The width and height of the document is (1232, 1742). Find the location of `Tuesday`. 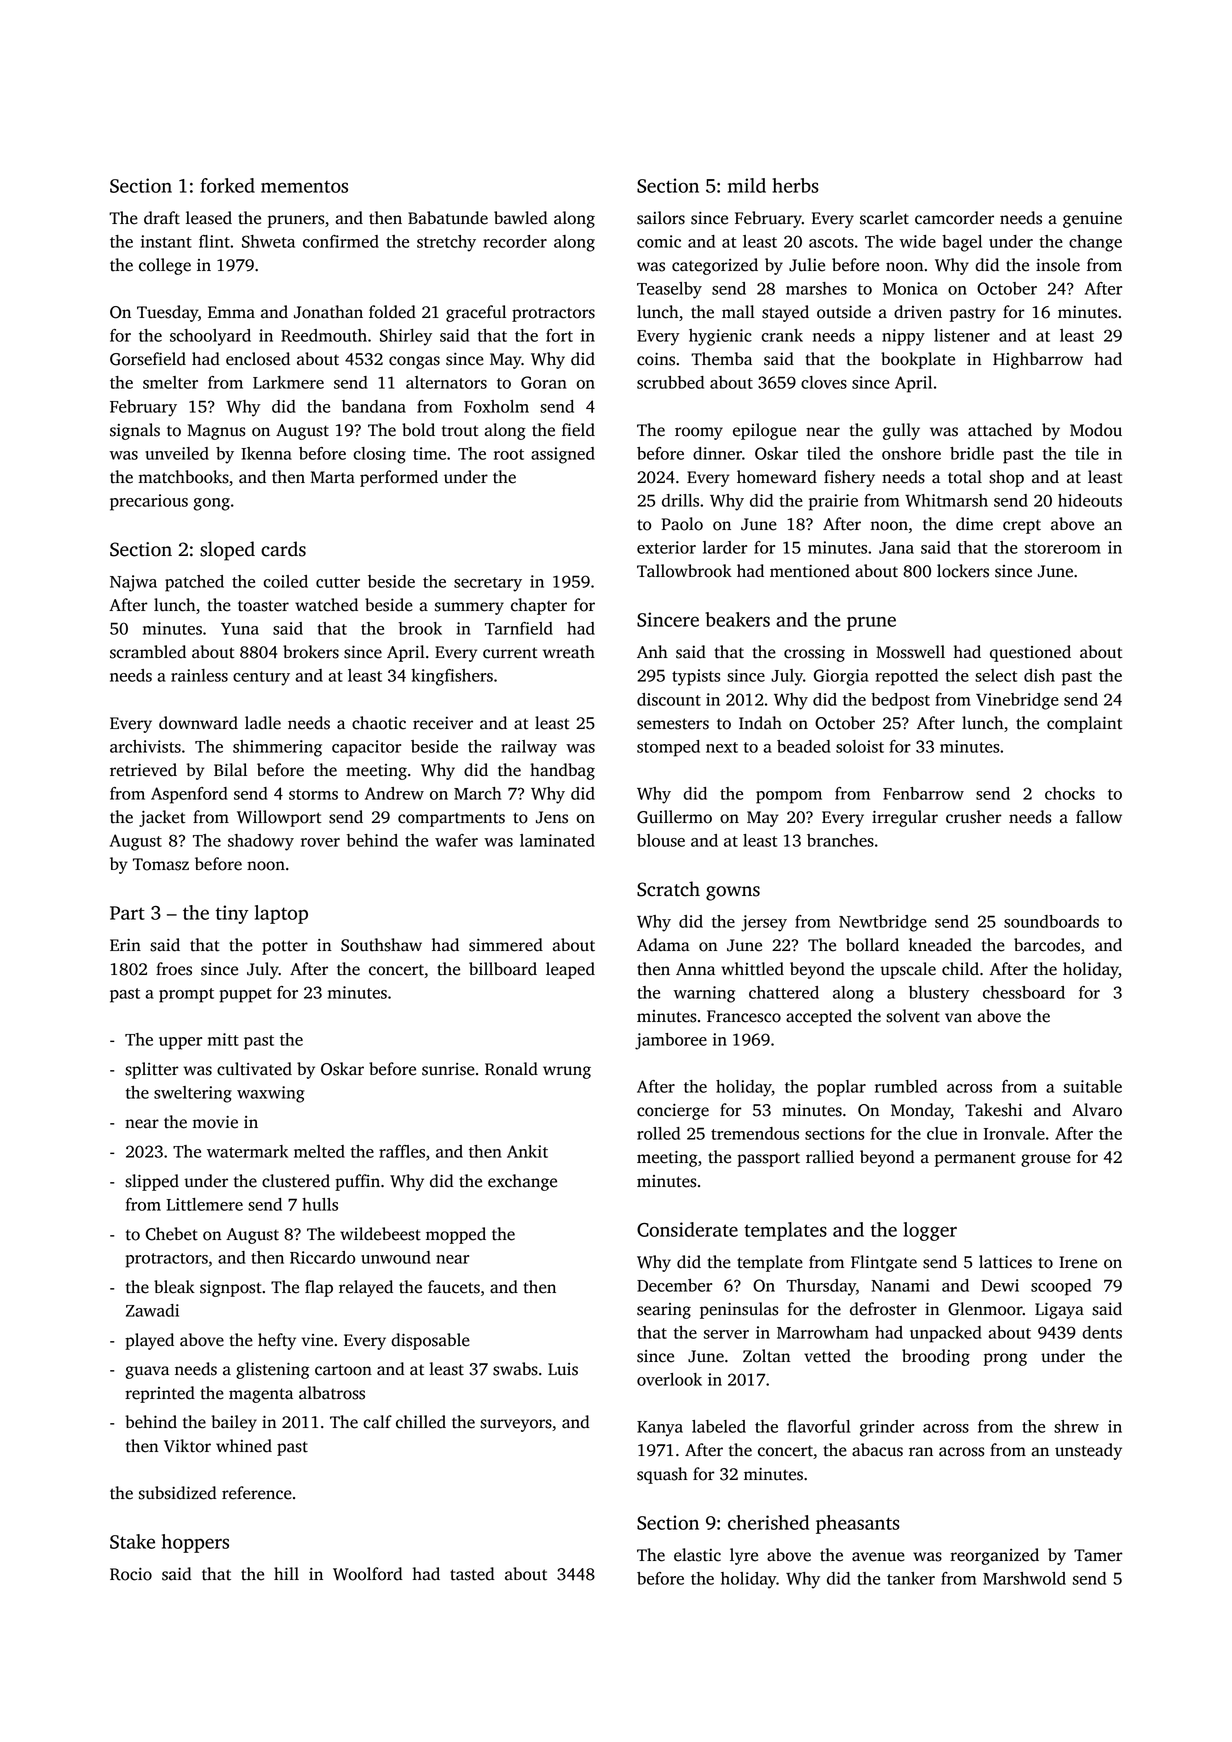

Tuesday is located at coordinates (167, 313).
